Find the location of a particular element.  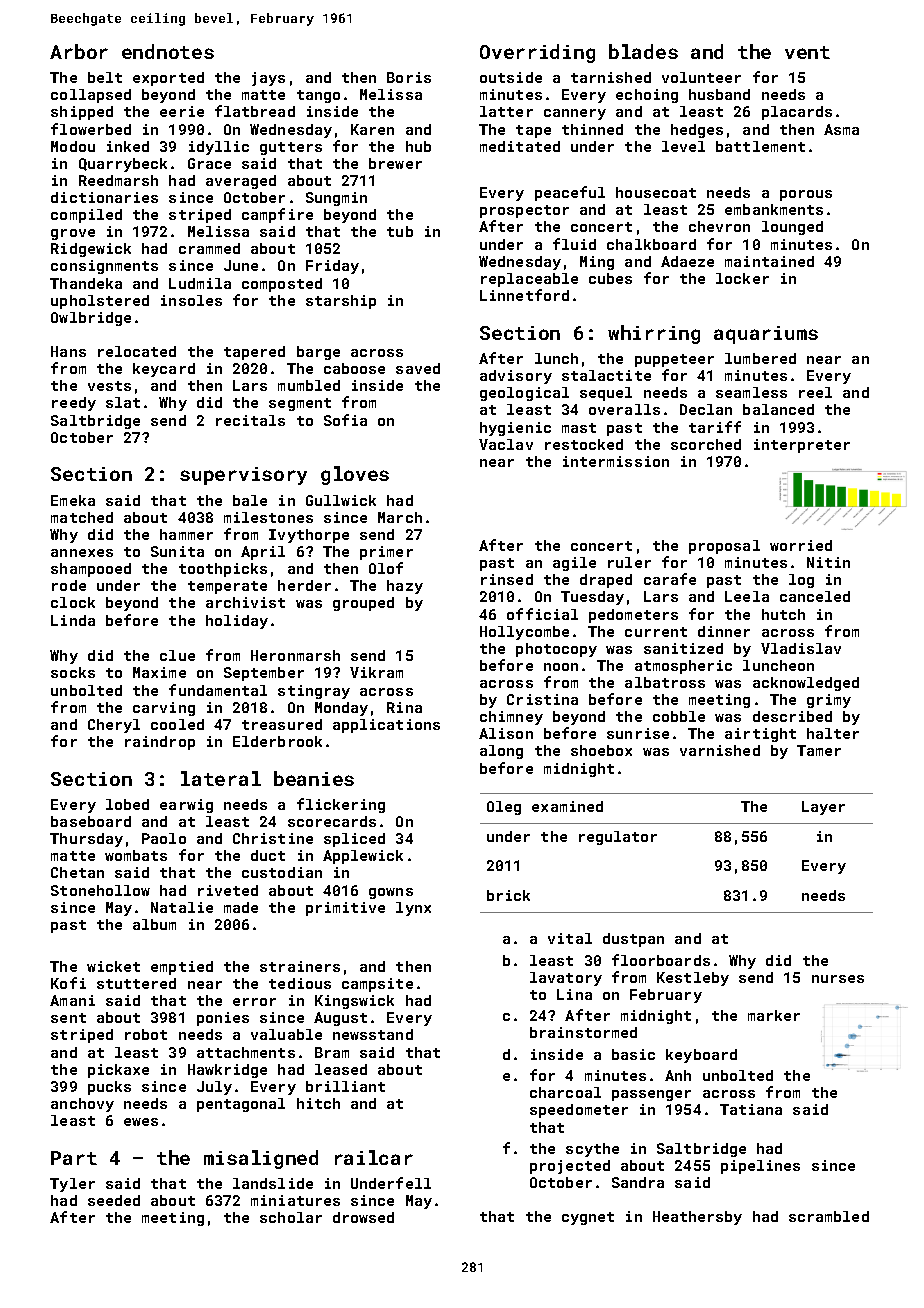

endnotes is located at coordinates (168, 51).
